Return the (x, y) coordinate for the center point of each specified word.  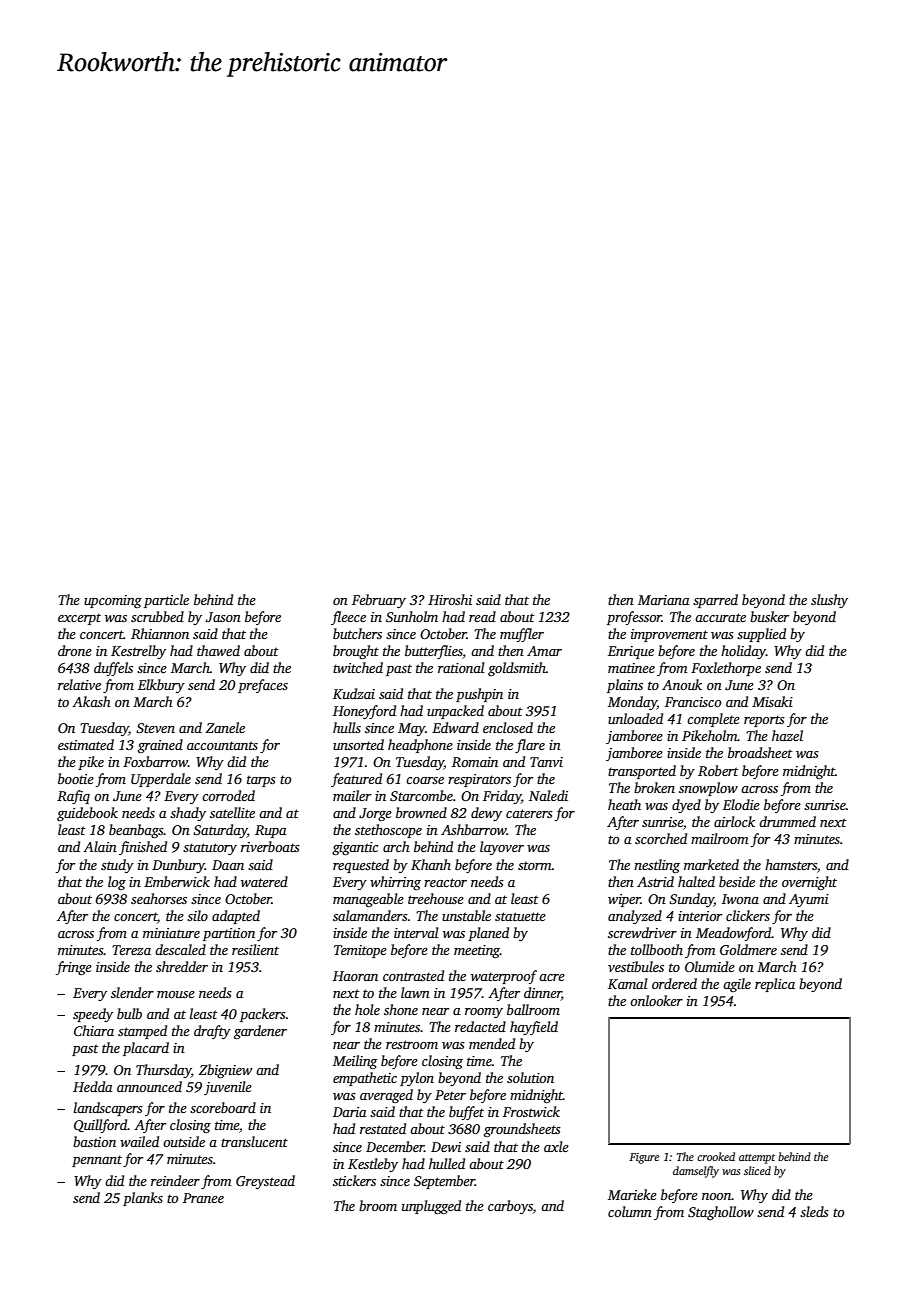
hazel (787, 735)
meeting (477, 951)
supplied (761, 635)
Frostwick (531, 1111)
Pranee (203, 1198)
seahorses (159, 898)
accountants (222, 745)
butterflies (434, 652)
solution (530, 1077)
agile (737, 985)
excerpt (79, 619)
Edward (455, 727)
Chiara (94, 1030)
